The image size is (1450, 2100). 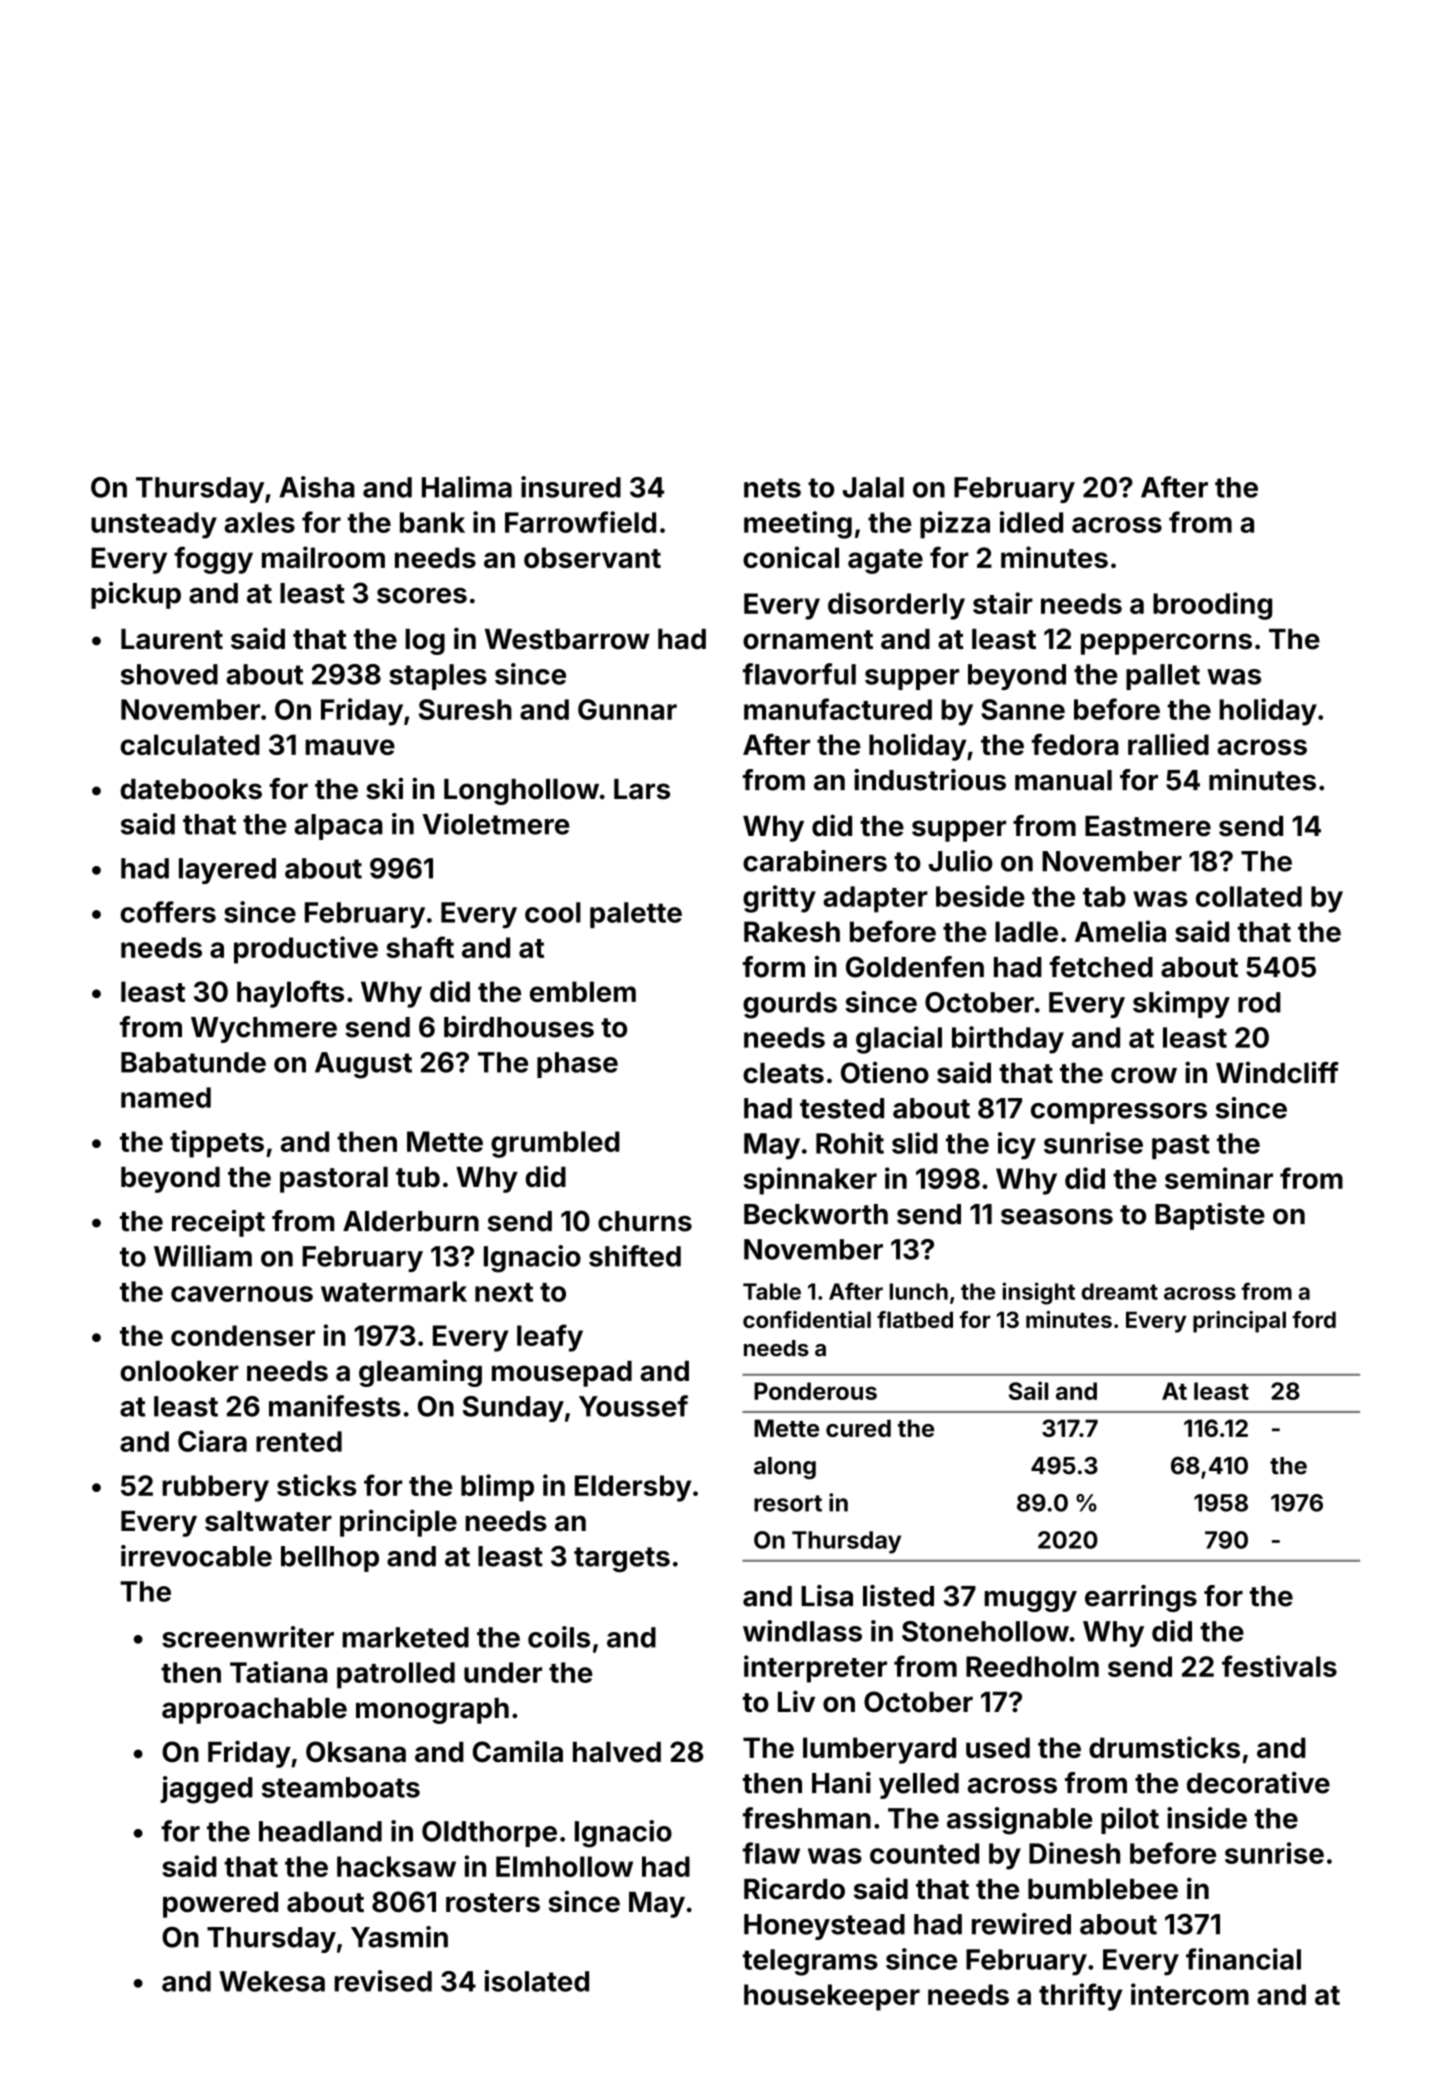 What do you see at coordinates (1239, 1322) in the image?
I see `principal` at bounding box center [1239, 1322].
